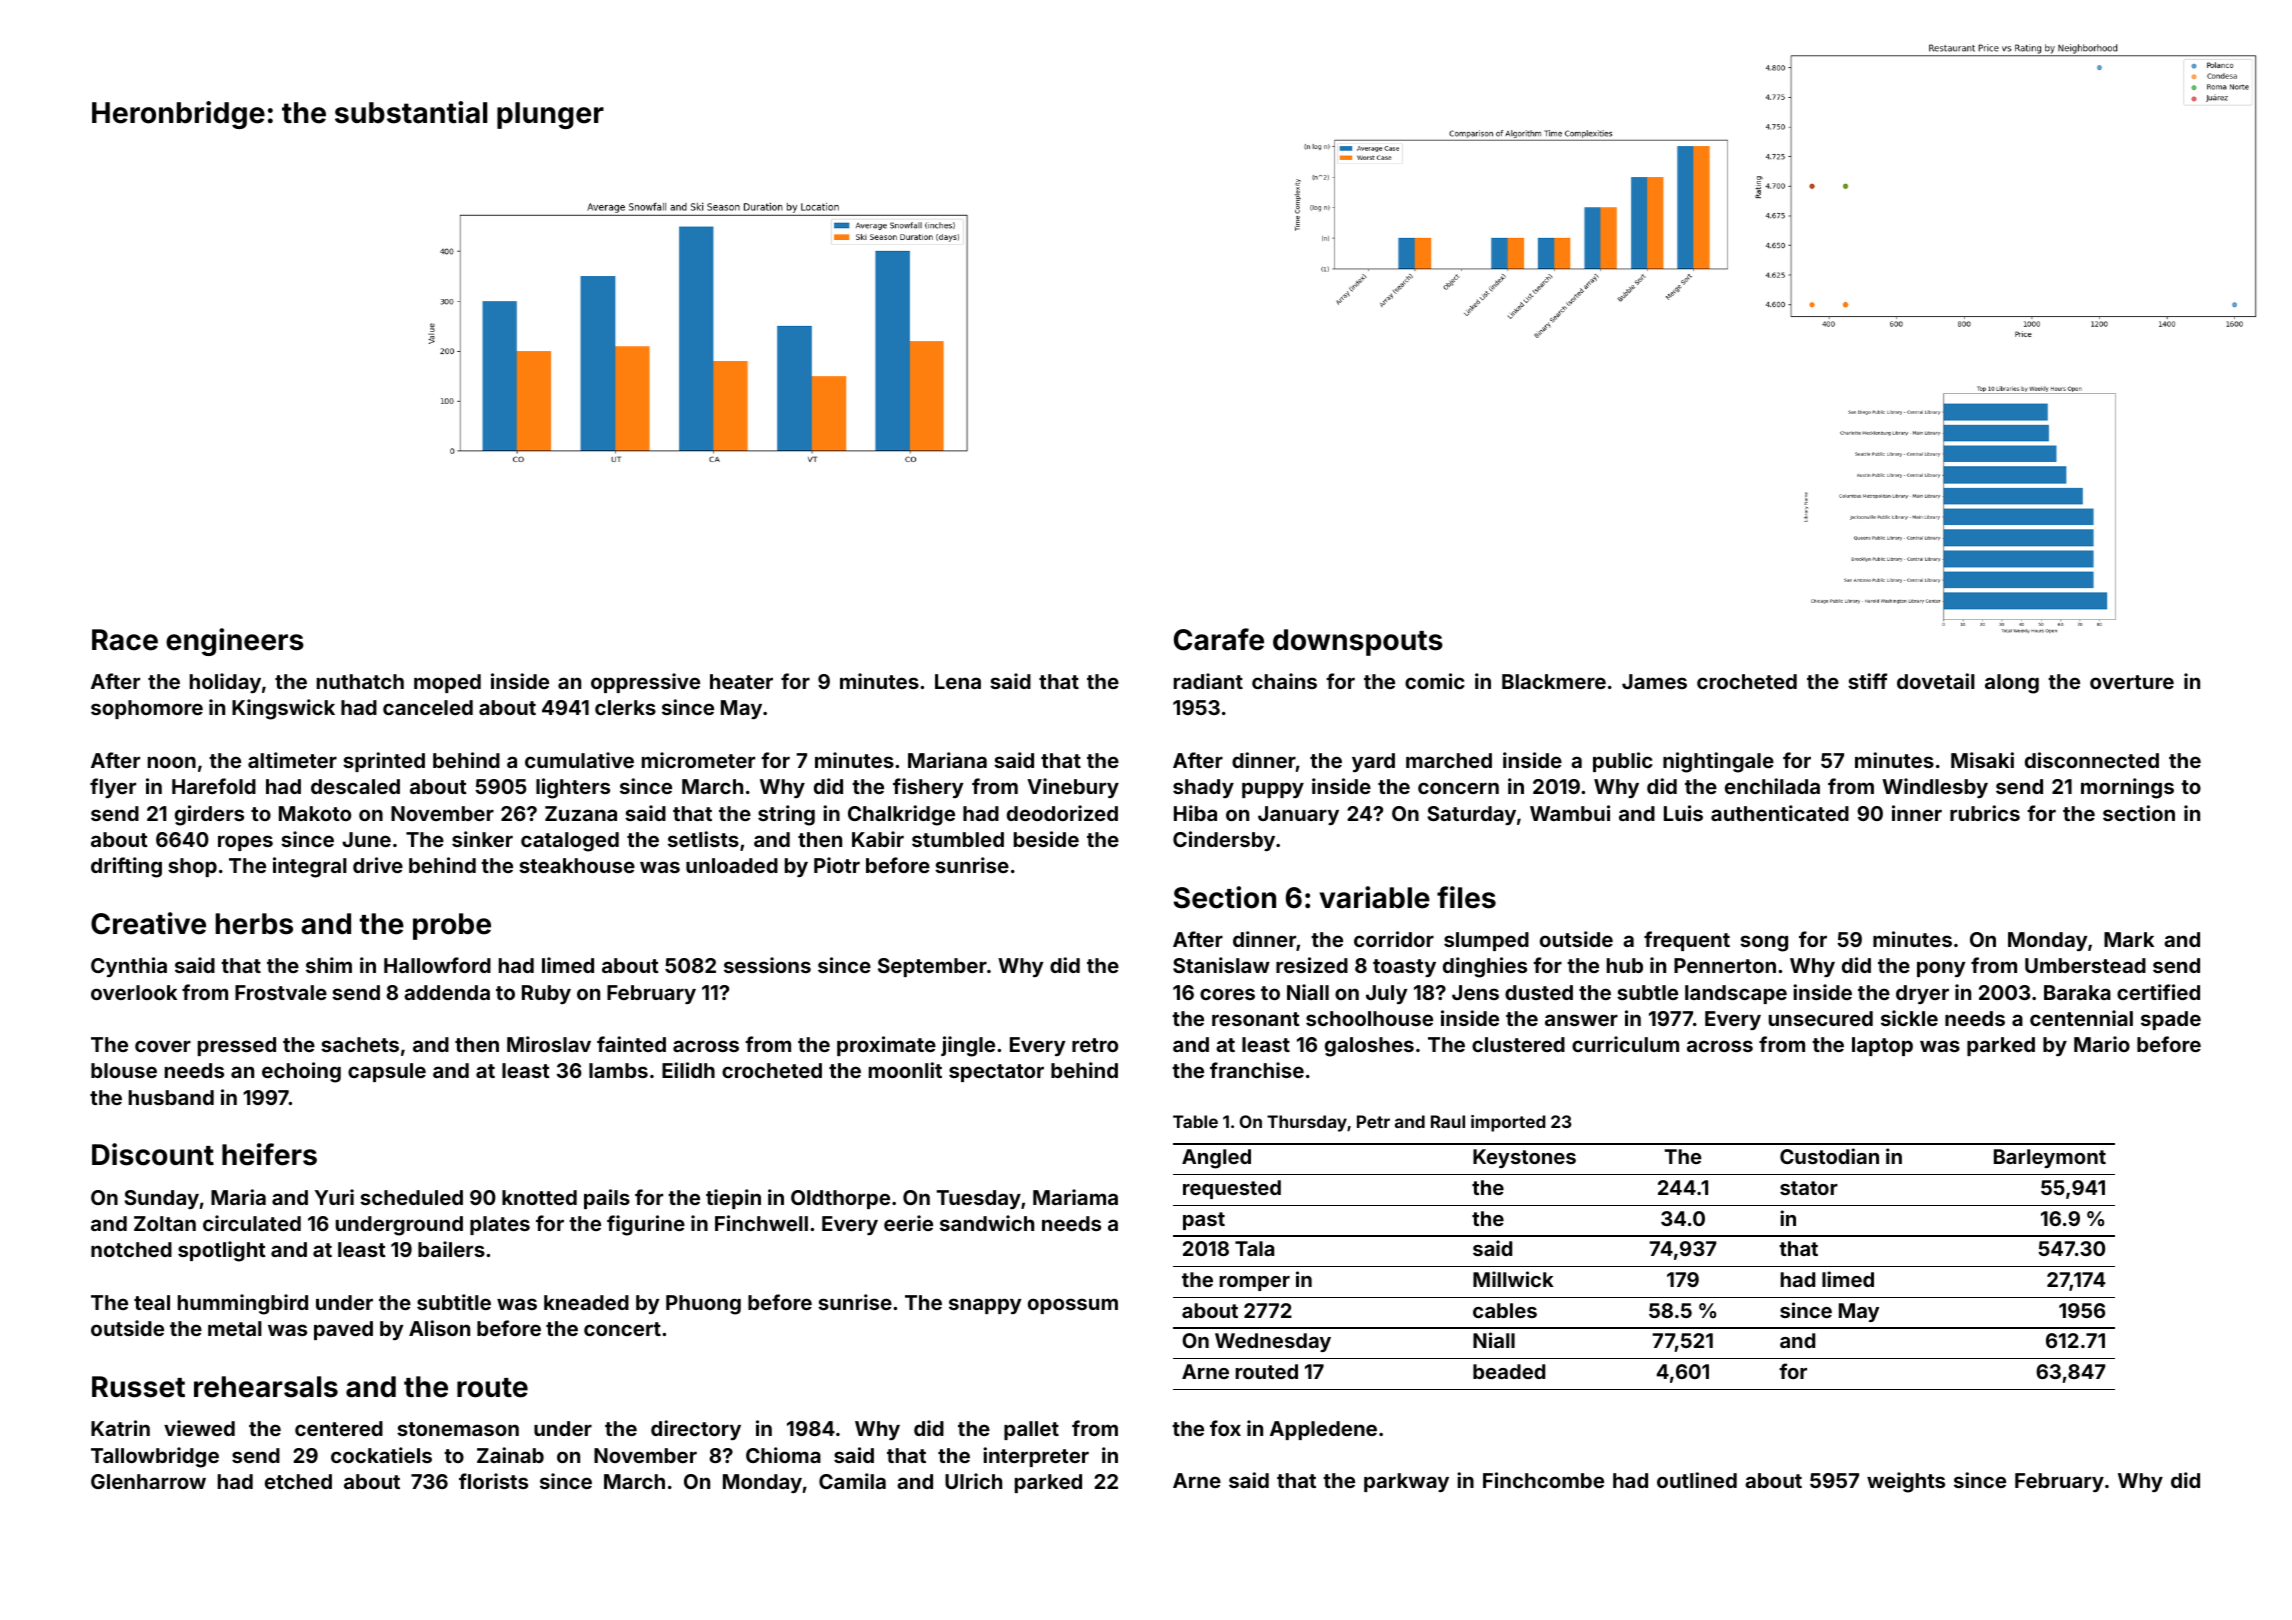 Image resolution: width=2292 pixels, height=1620 pixels. I want to click on cataloged, so click(570, 842).
